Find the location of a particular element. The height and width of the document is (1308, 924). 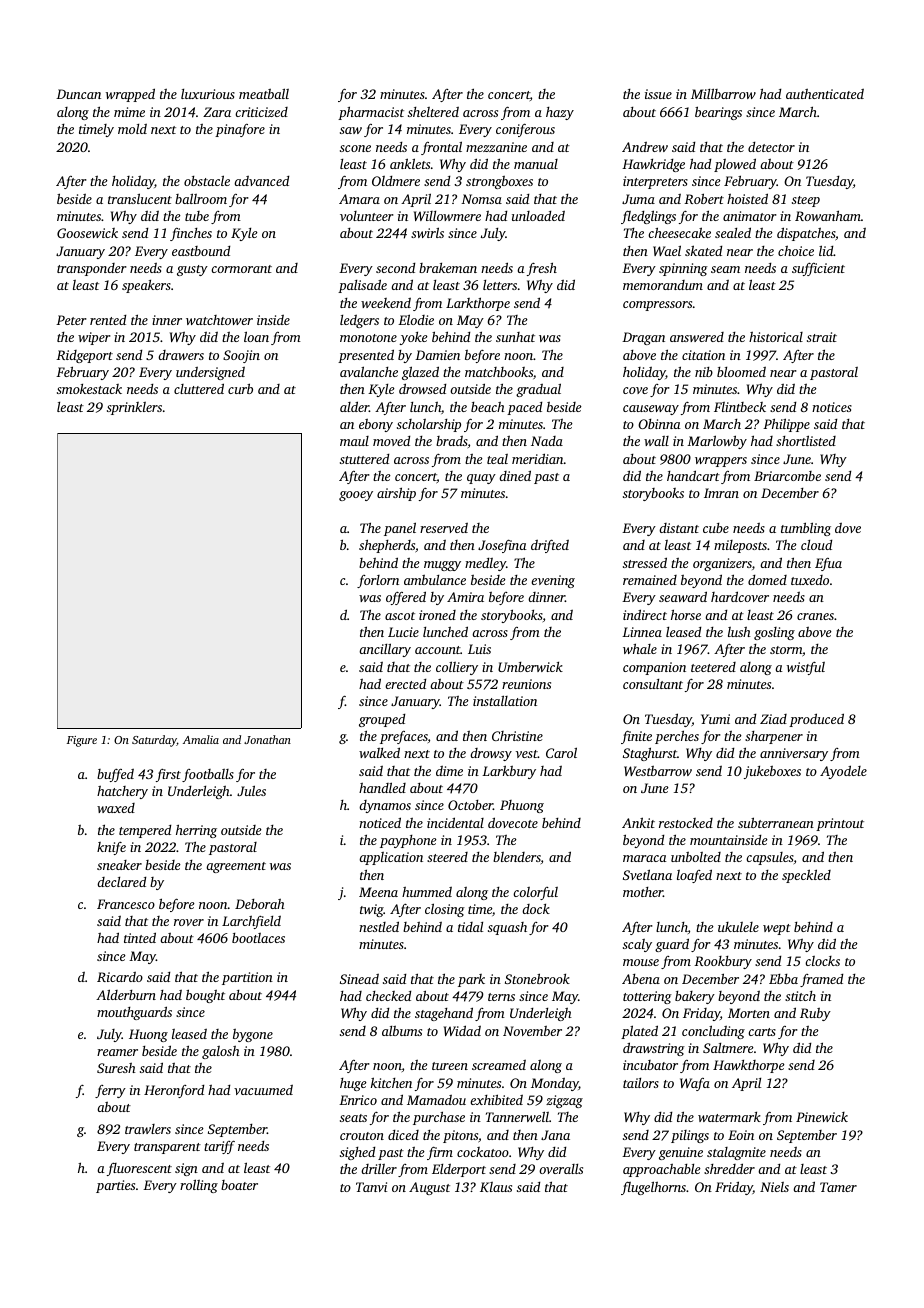

detector is located at coordinates (771, 147).
